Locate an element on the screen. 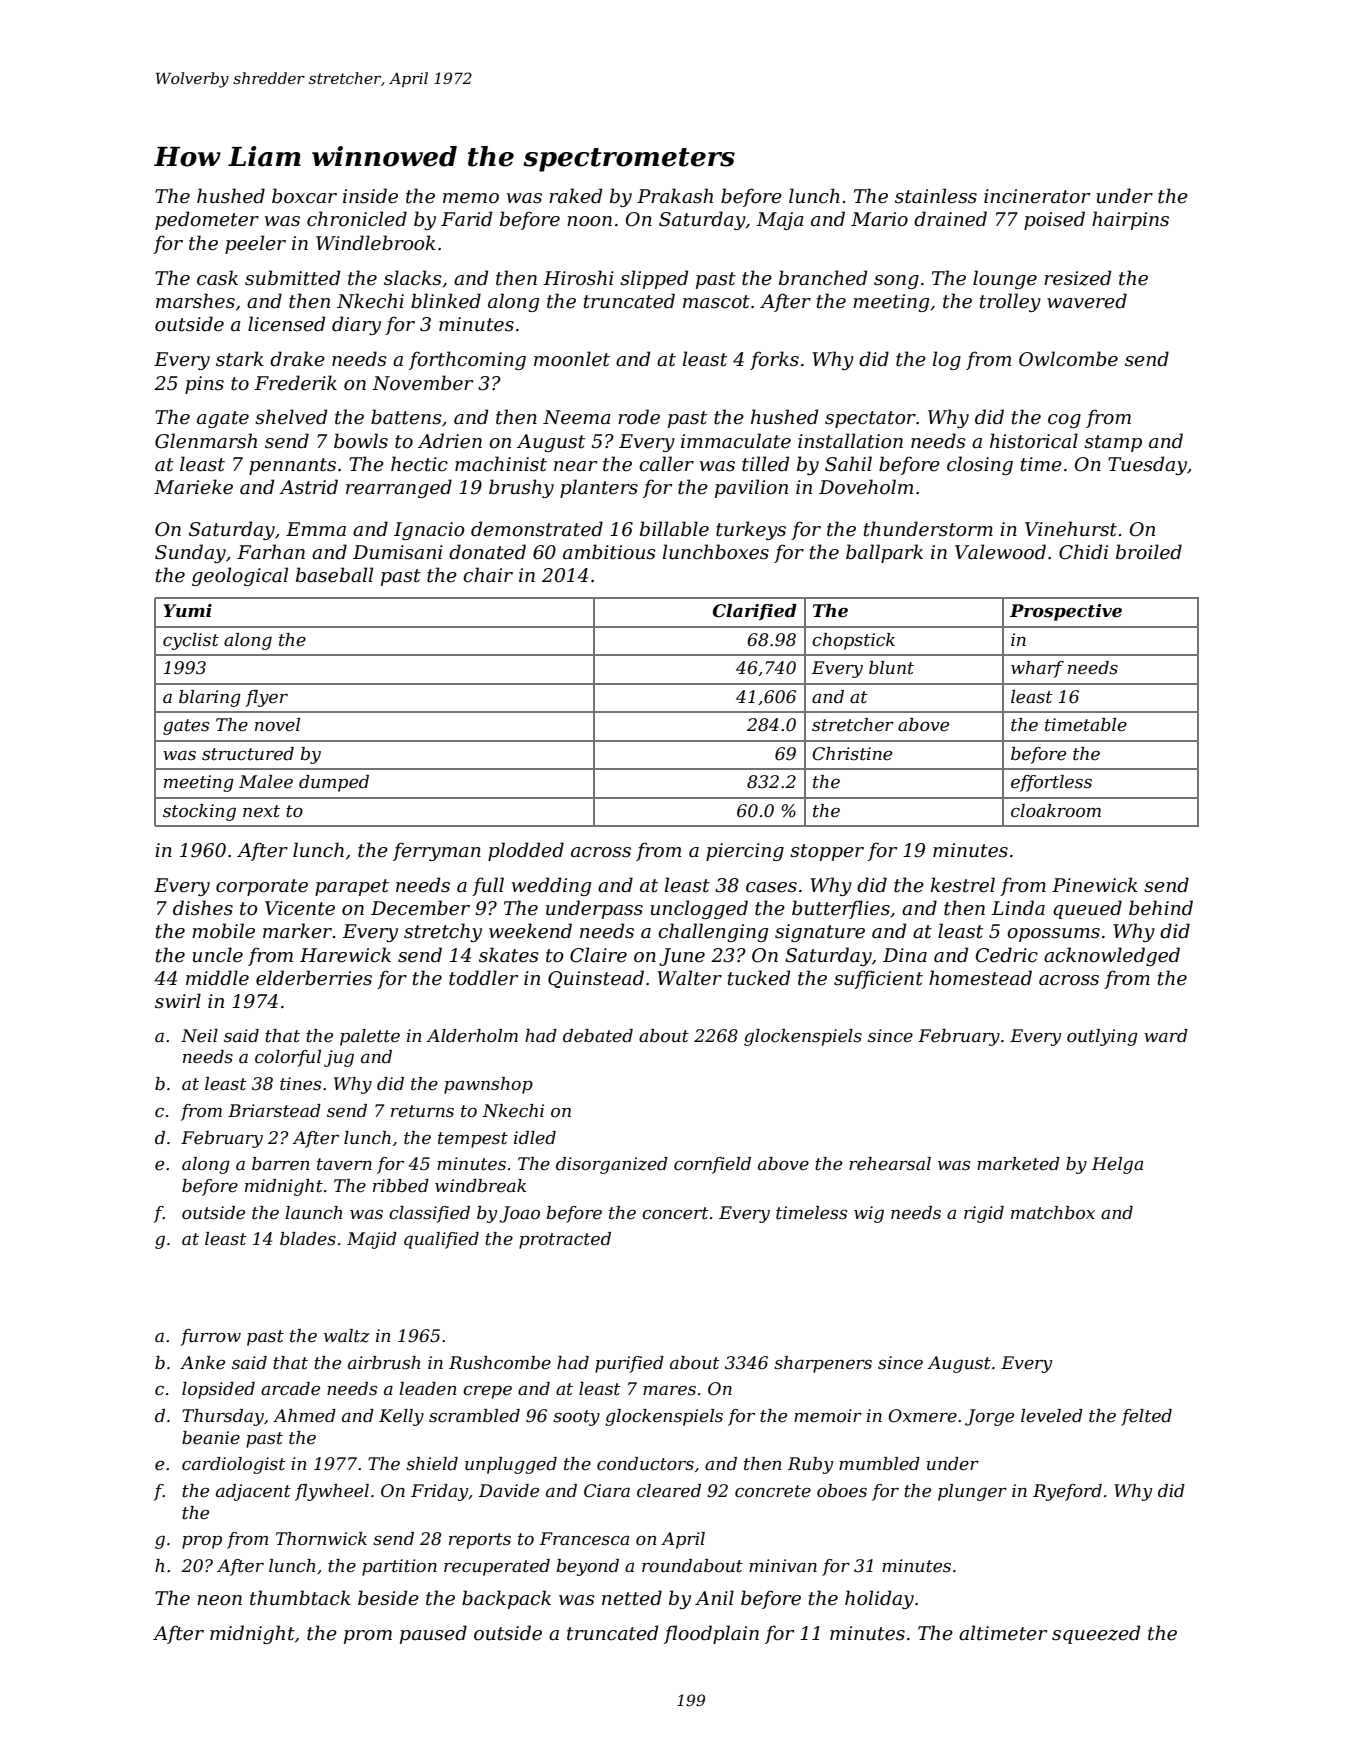 The width and height of the screenshot is (1353, 1751). hectic is located at coordinates (419, 464).
